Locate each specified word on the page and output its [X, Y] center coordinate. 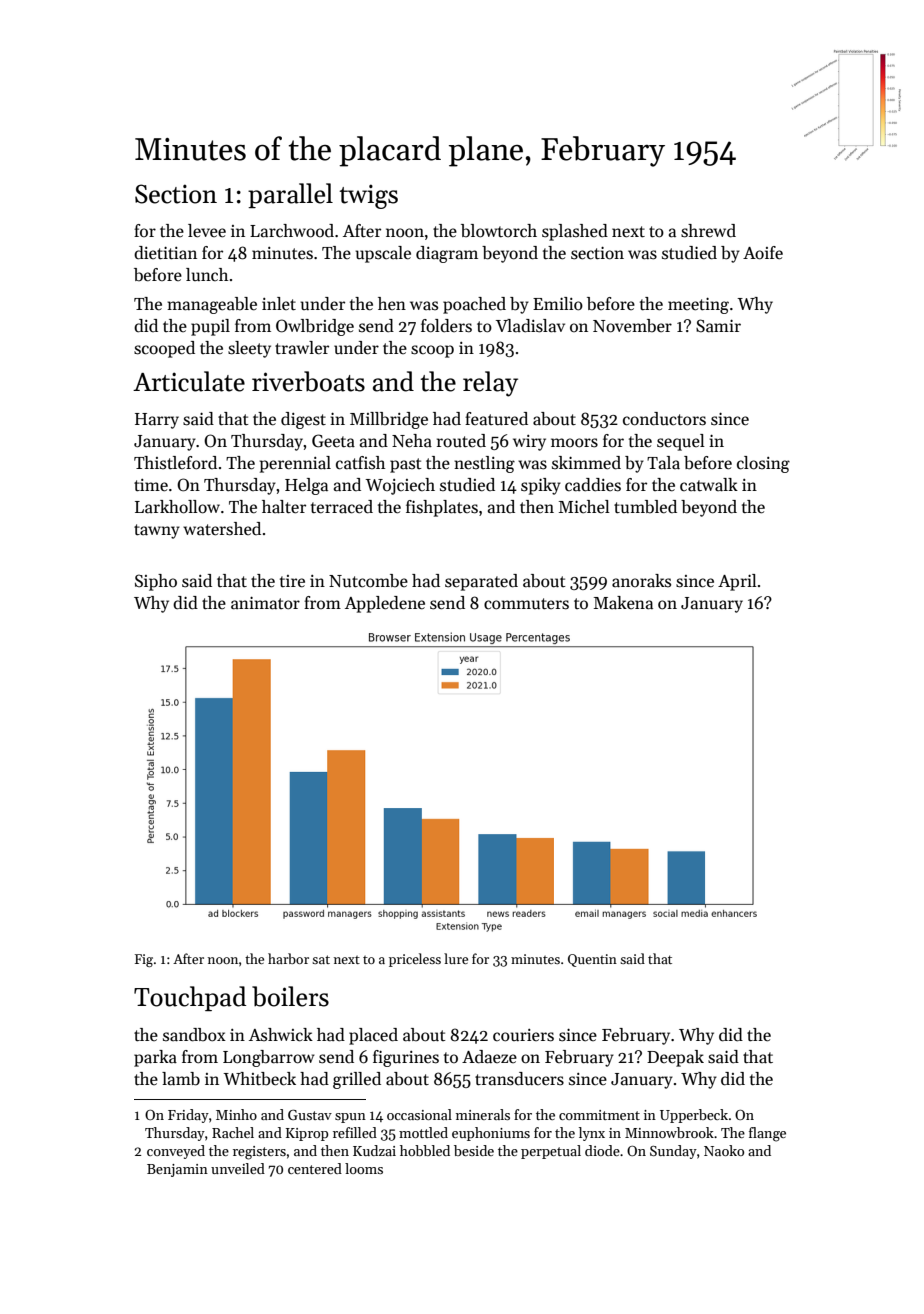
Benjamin [177, 1170]
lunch [207, 274]
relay [490, 384]
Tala [663, 463]
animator [265, 603]
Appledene [385, 604]
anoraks [641, 580]
